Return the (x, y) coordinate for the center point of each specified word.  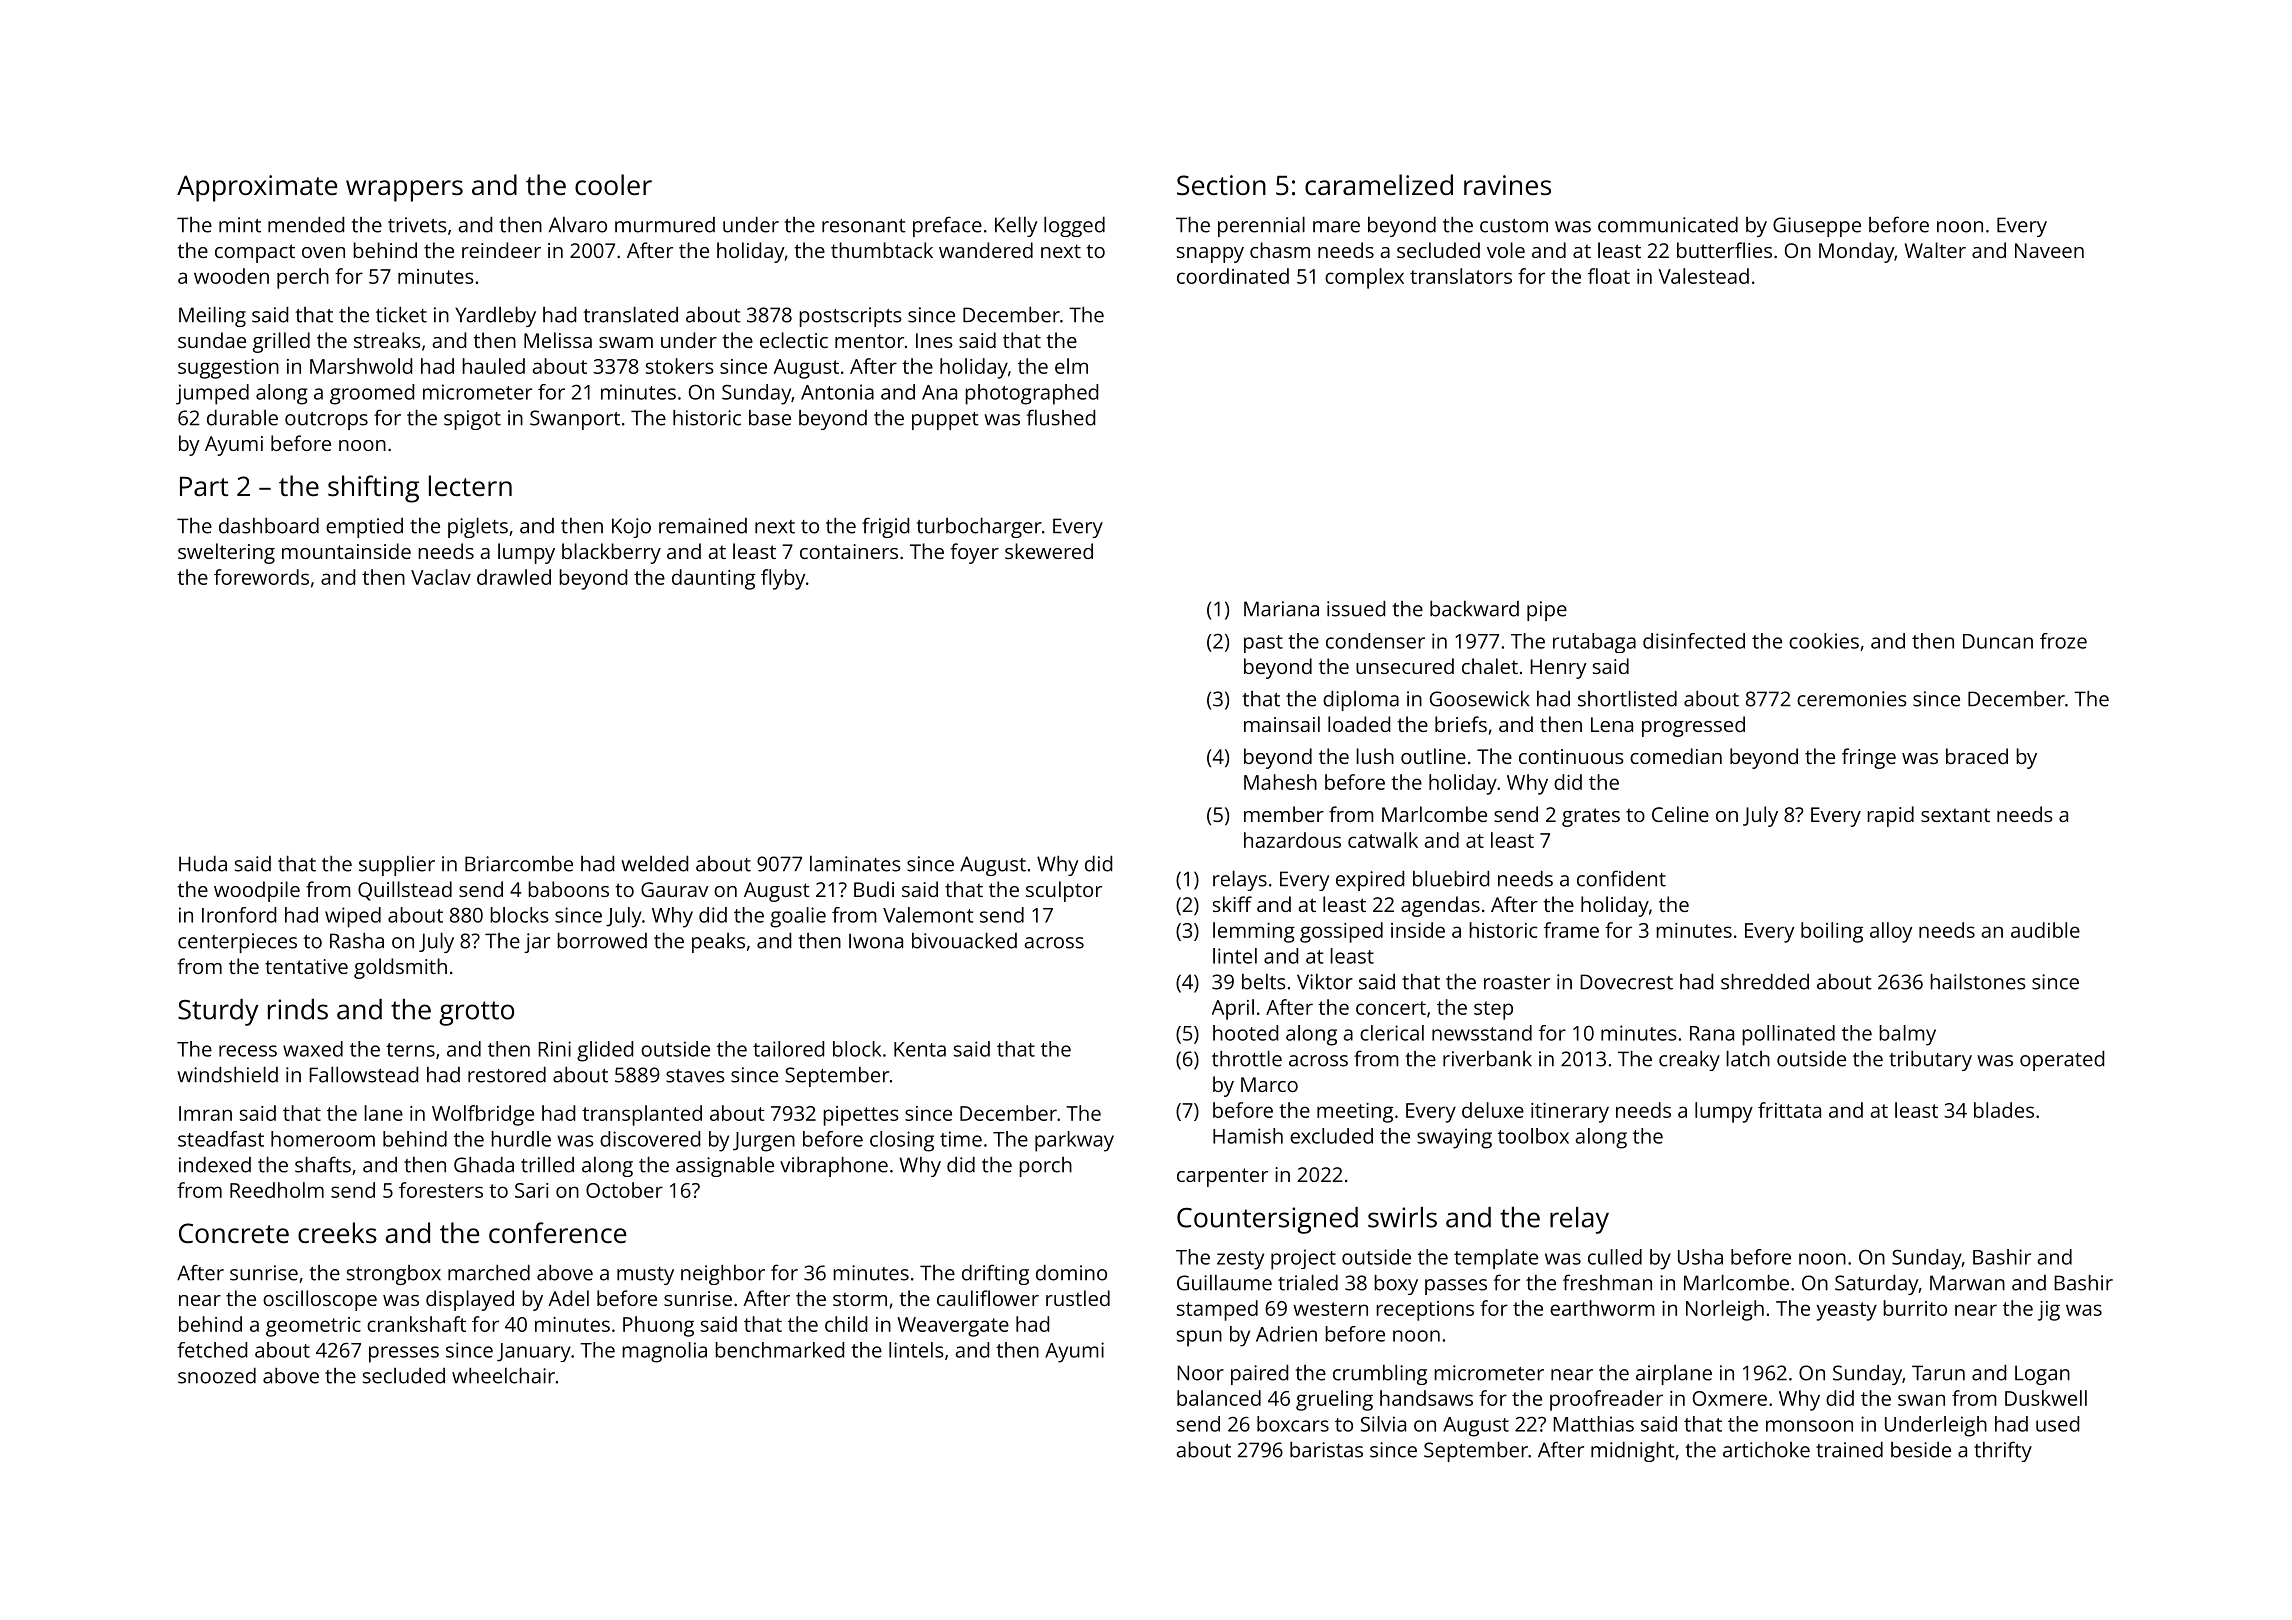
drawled (514, 577)
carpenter (1222, 1177)
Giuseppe (1817, 227)
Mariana (1281, 609)
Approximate (257, 188)
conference (557, 1233)
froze (2063, 641)
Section (1221, 185)
